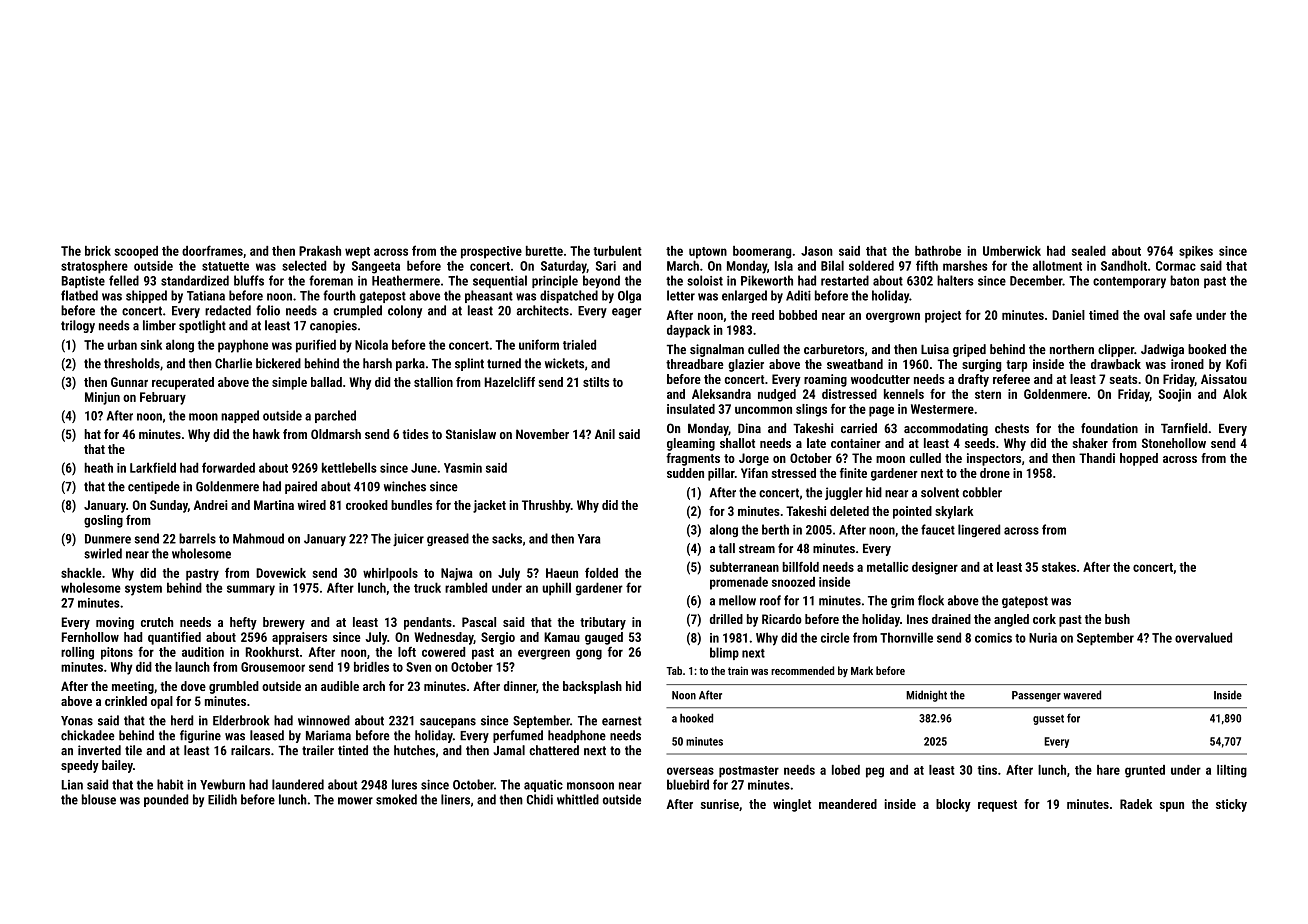  I want to click on wavered, so click(1082, 695).
